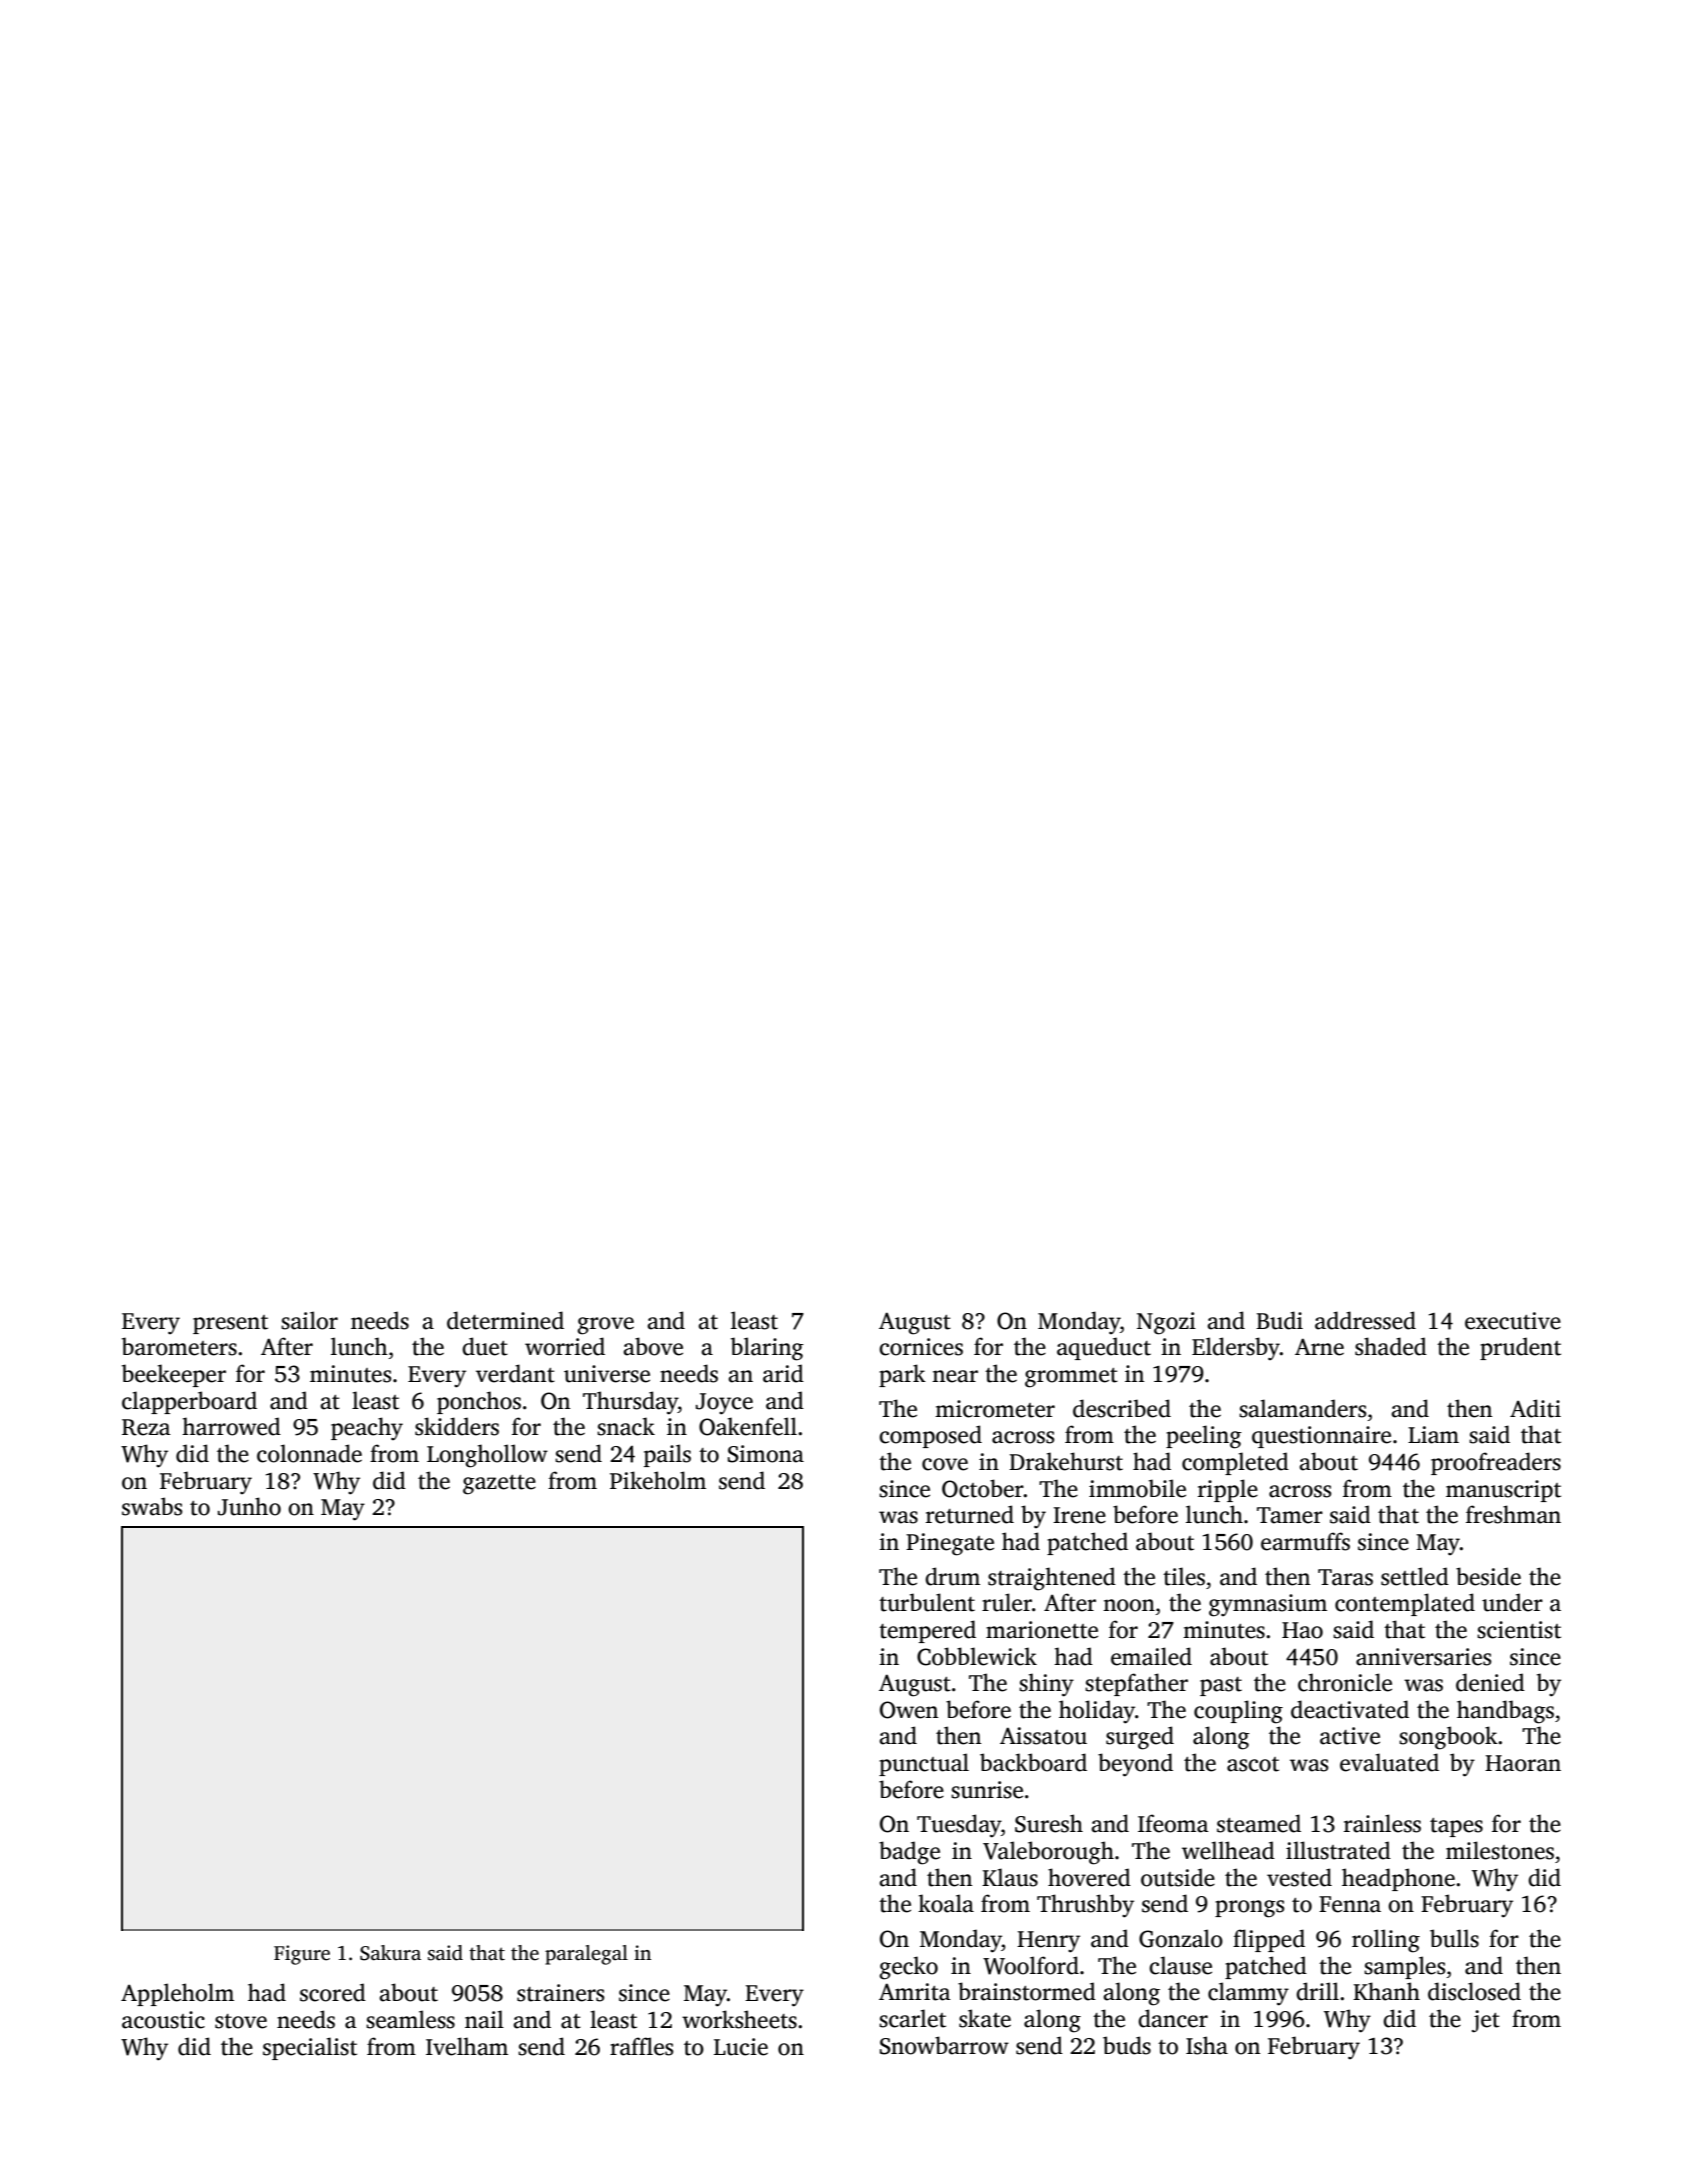 Image resolution: width=1683 pixels, height=2178 pixels. Describe the element at coordinates (485, 1346) in the page. I see `duet` at that location.
